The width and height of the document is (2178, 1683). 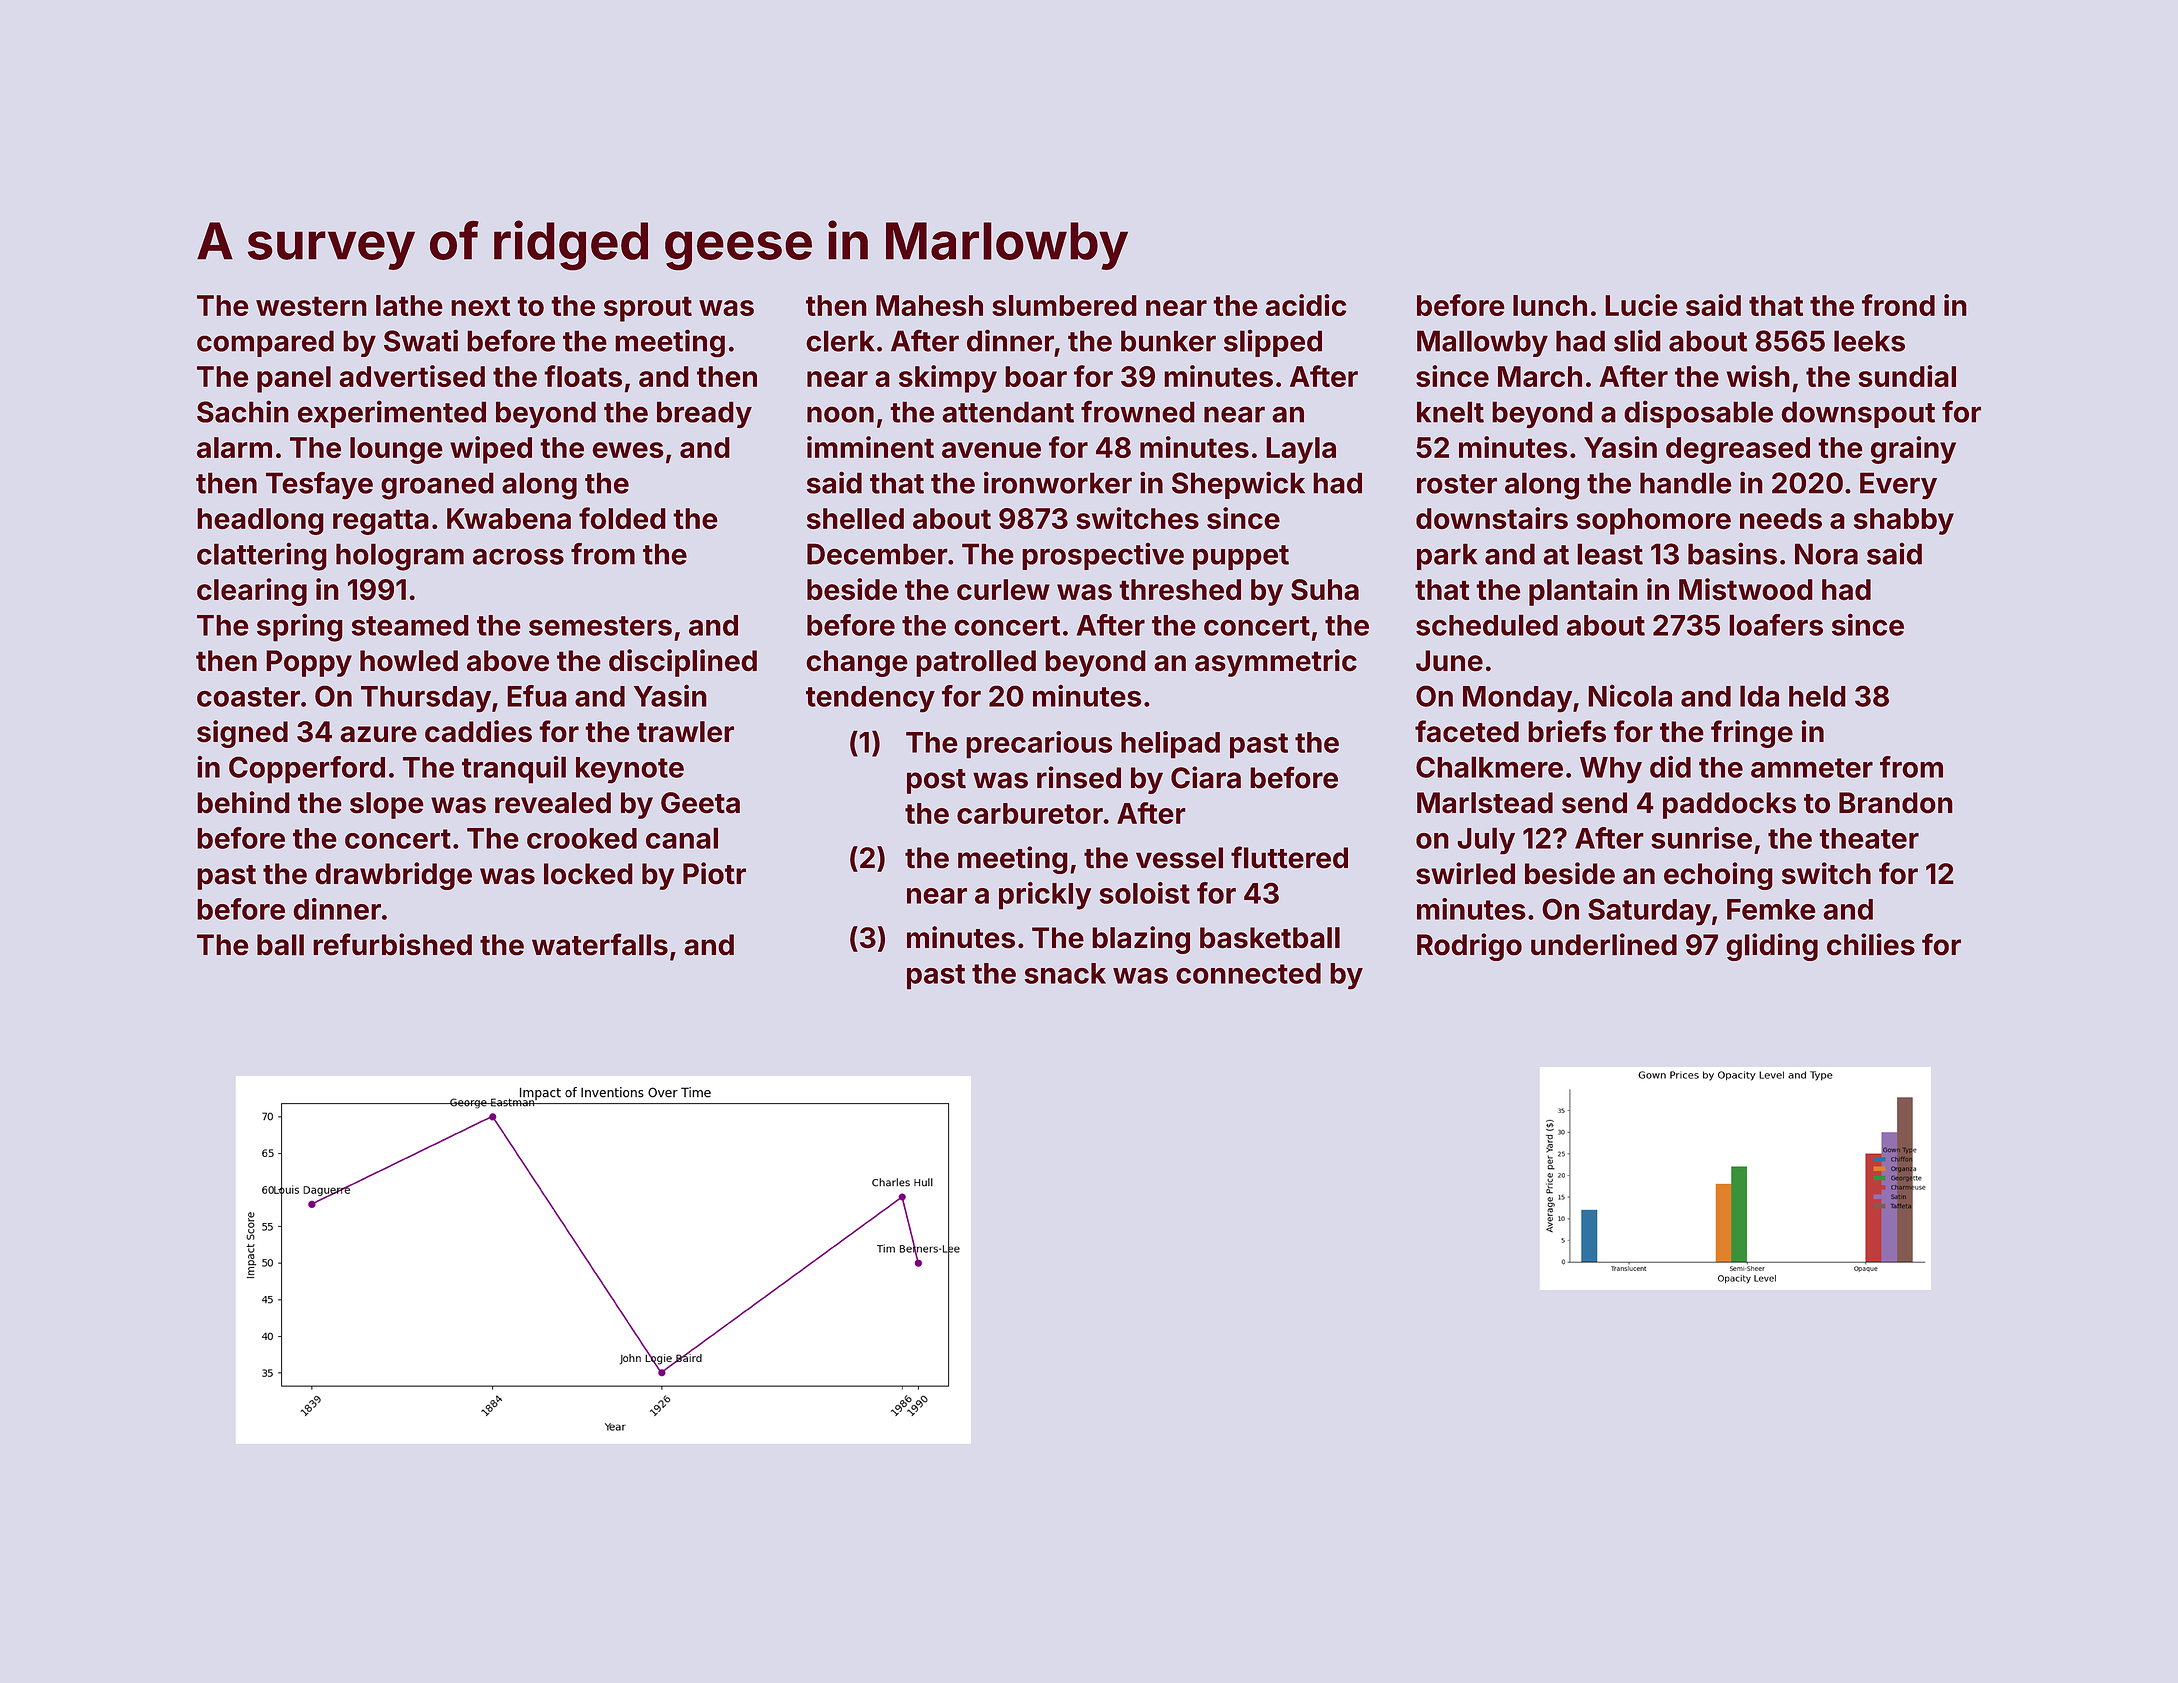 I want to click on drawbridge, so click(x=393, y=876).
